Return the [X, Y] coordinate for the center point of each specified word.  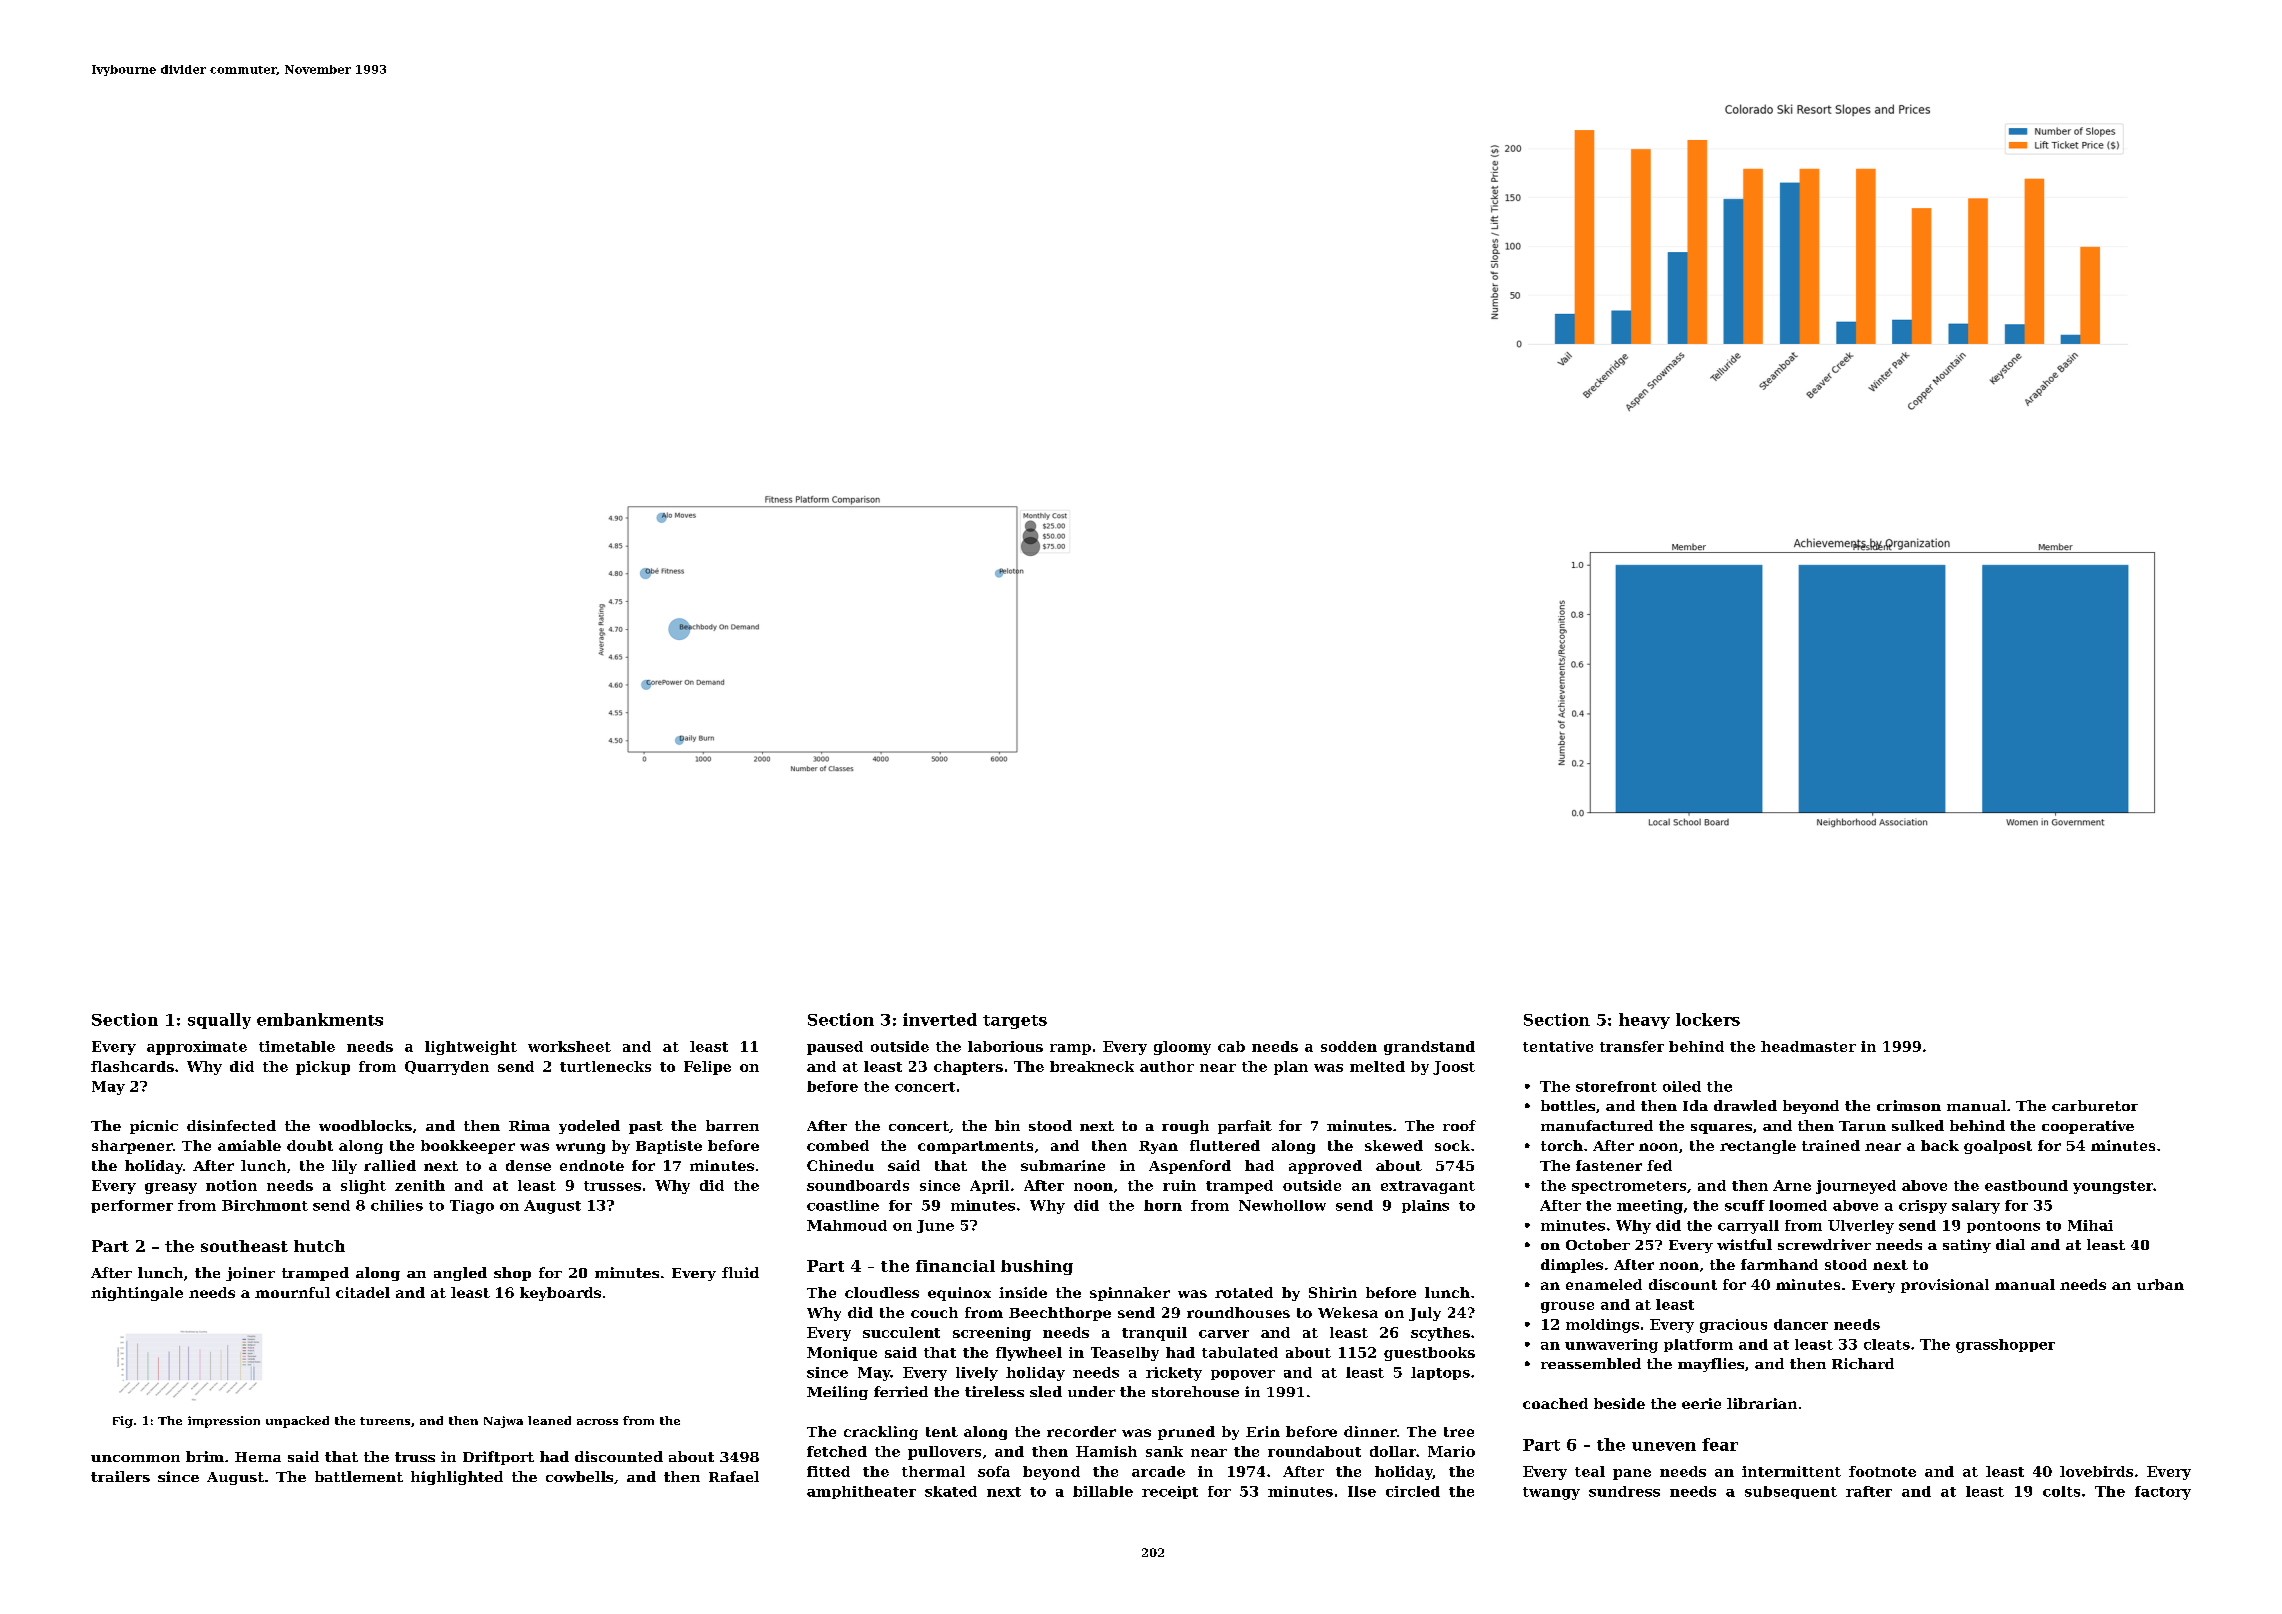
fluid [740, 1272]
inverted [940, 1019]
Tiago [472, 1207]
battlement [359, 1476]
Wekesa [1348, 1312]
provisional [1945, 1286]
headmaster [1808, 1046]
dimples [1572, 1266]
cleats [1887, 1344]
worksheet [569, 1046]
